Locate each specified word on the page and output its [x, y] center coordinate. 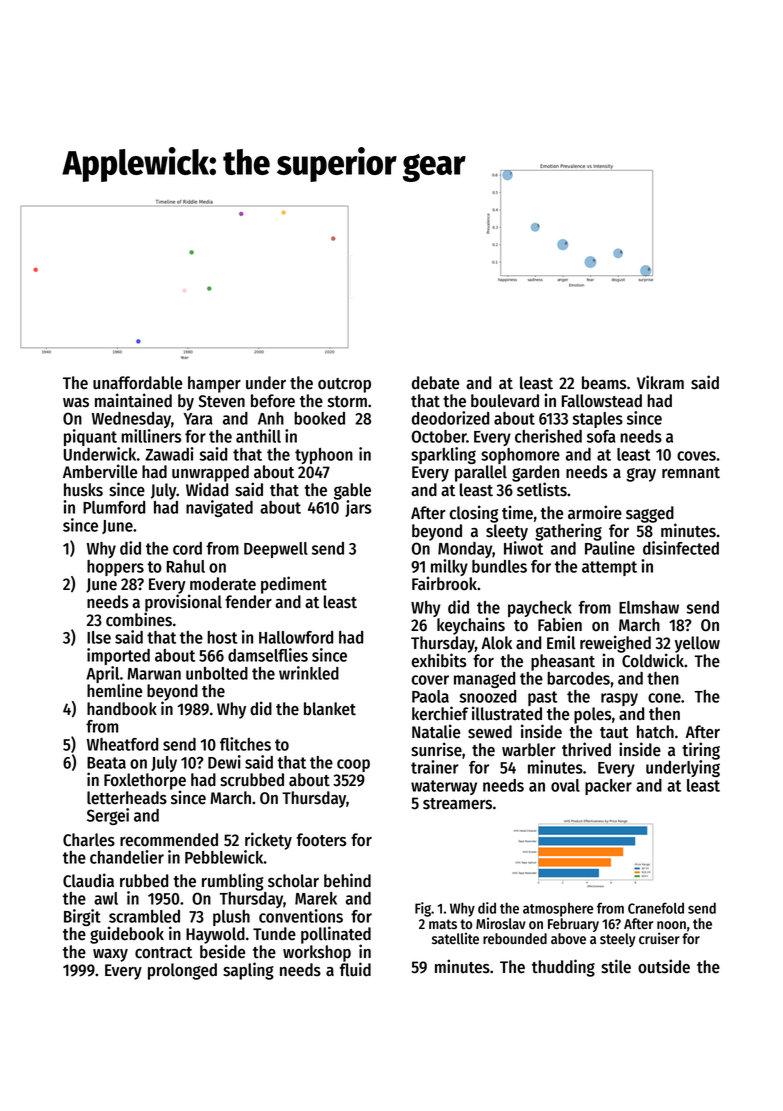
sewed [490, 732]
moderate [223, 584]
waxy [110, 955]
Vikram [660, 382]
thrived [586, 749]
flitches [245, 744]
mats [443, 924]
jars [358, 508]
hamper [214, 384]
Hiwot [523, 548]
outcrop [344, 385]
